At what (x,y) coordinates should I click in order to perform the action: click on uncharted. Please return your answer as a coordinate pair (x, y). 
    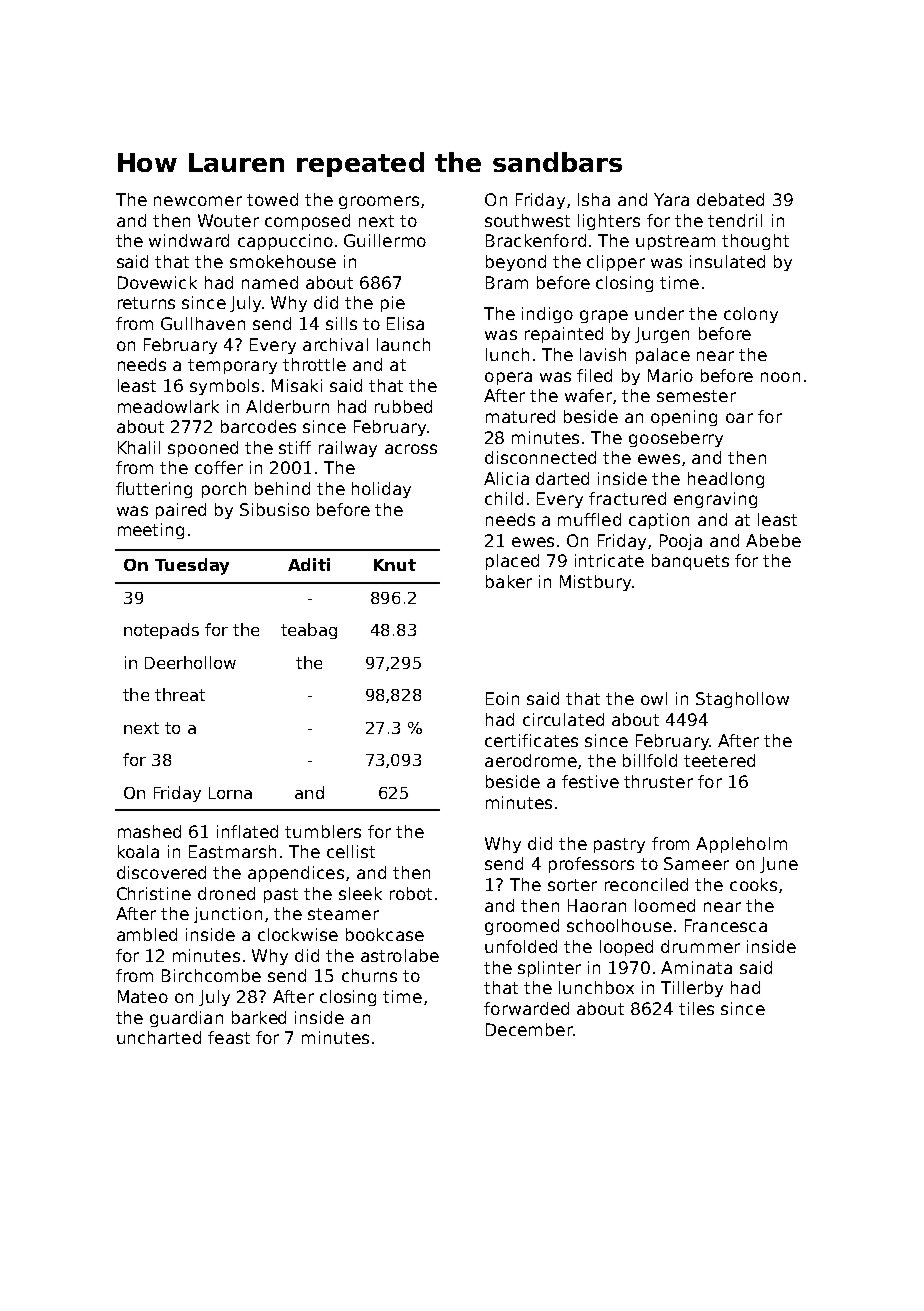
    Looking at the image, I should click on (159, 1037).
